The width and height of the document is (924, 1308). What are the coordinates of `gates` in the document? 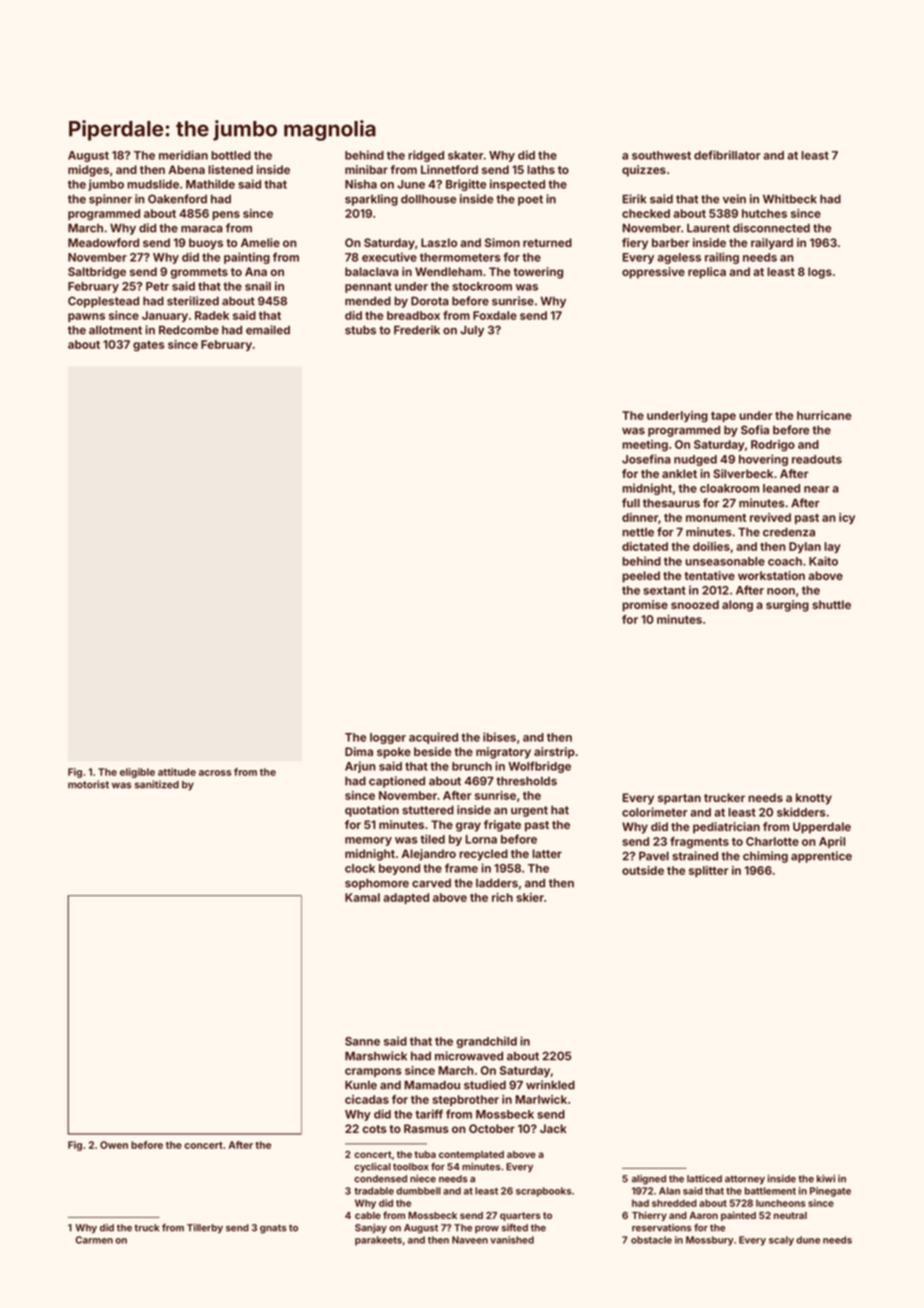 It's located at (149, 346).
